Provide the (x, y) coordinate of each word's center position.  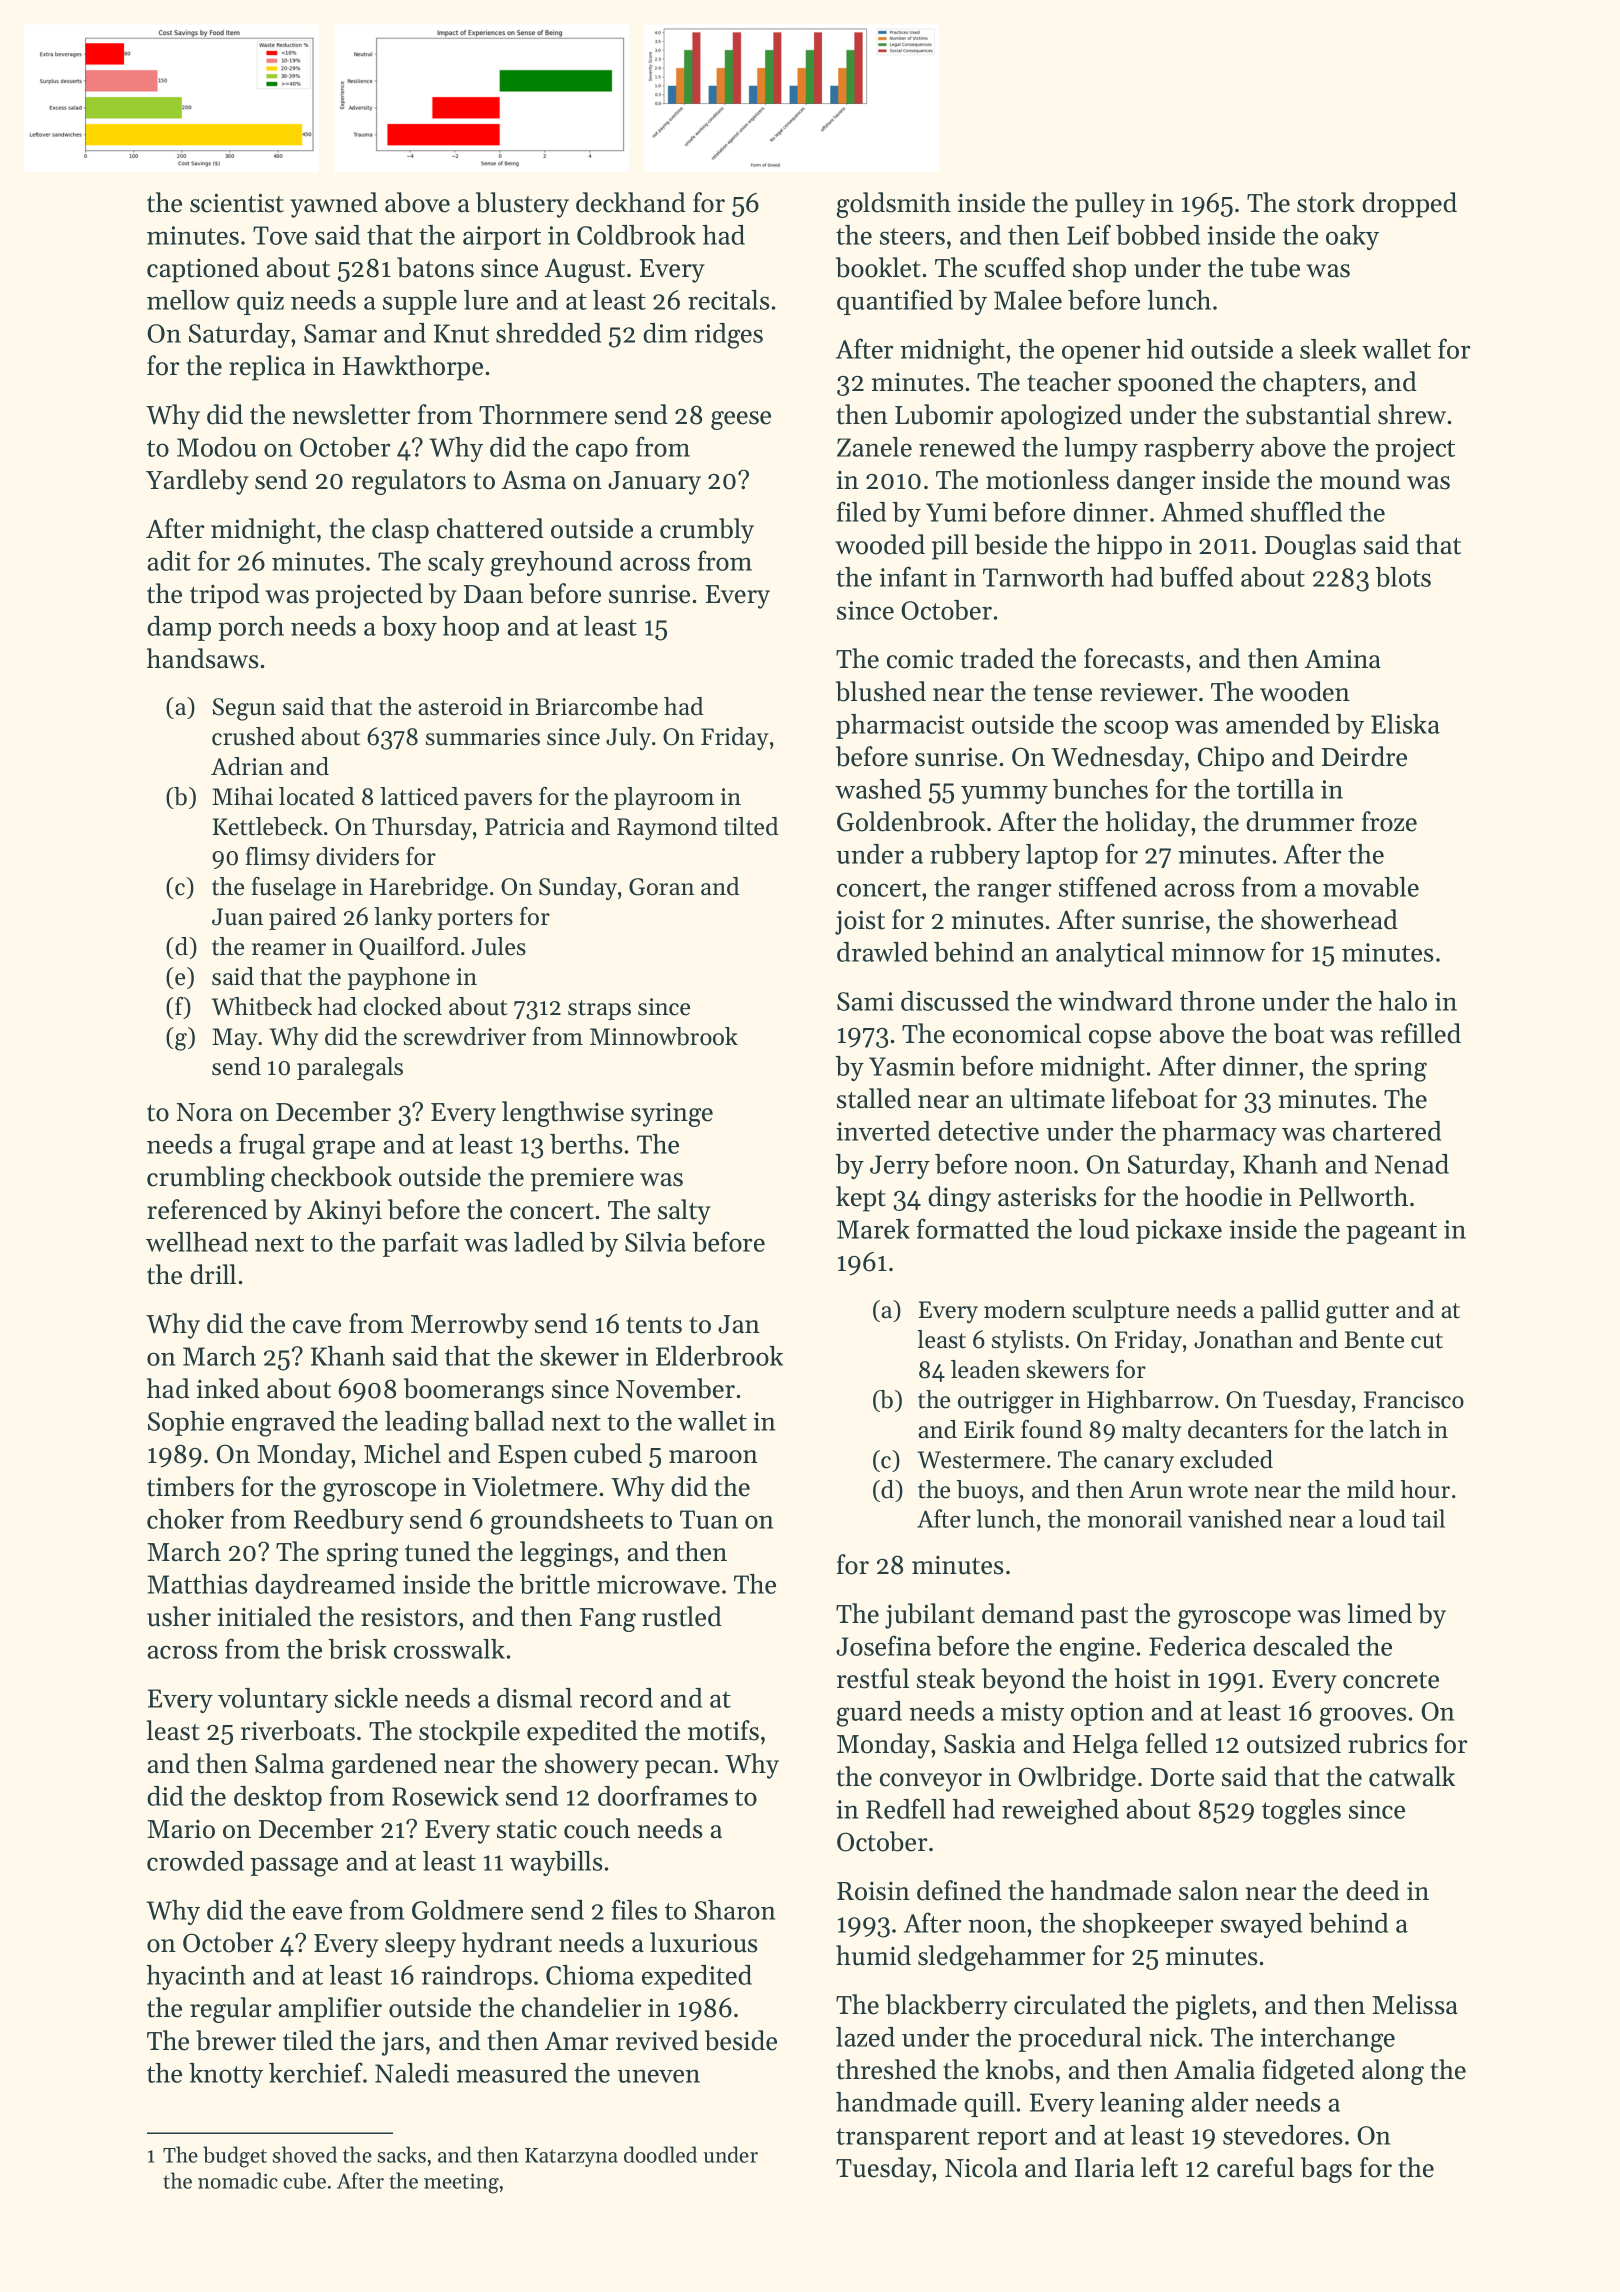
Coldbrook (636, 235)
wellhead (197, 1242)
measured (511, 2073)
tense (1062, 693)
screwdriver (465, 1036)
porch (251, 628)
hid (1165, 349)
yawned (334, 205)
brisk (357, 1649)
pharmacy (1219, 1133)
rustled (682, 1616)
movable (1371, 887)
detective (988, 1131)
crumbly (707, 531)
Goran (661, 887)
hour (1425, 1489)
